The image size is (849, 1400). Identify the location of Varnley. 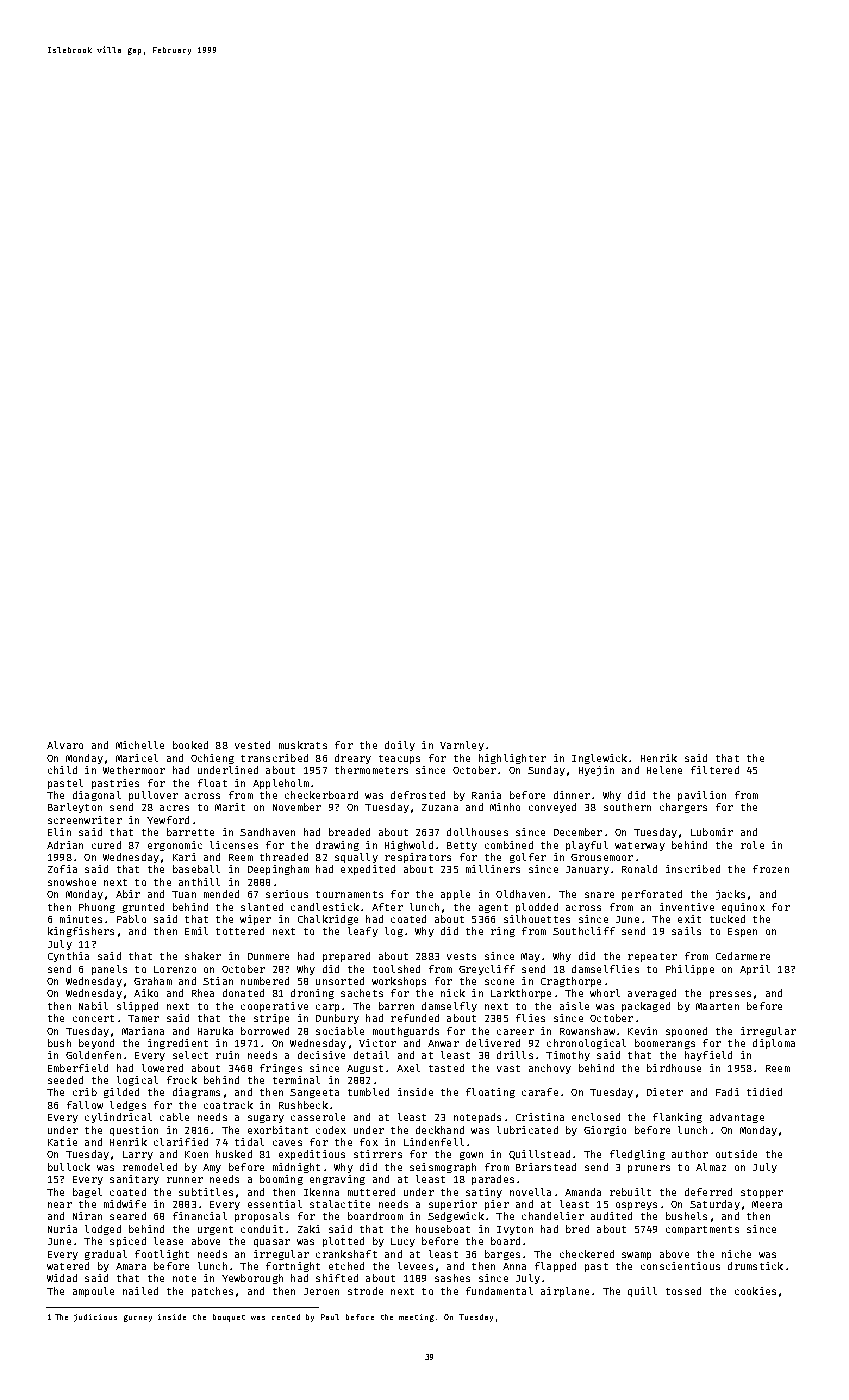
(462, 746).
